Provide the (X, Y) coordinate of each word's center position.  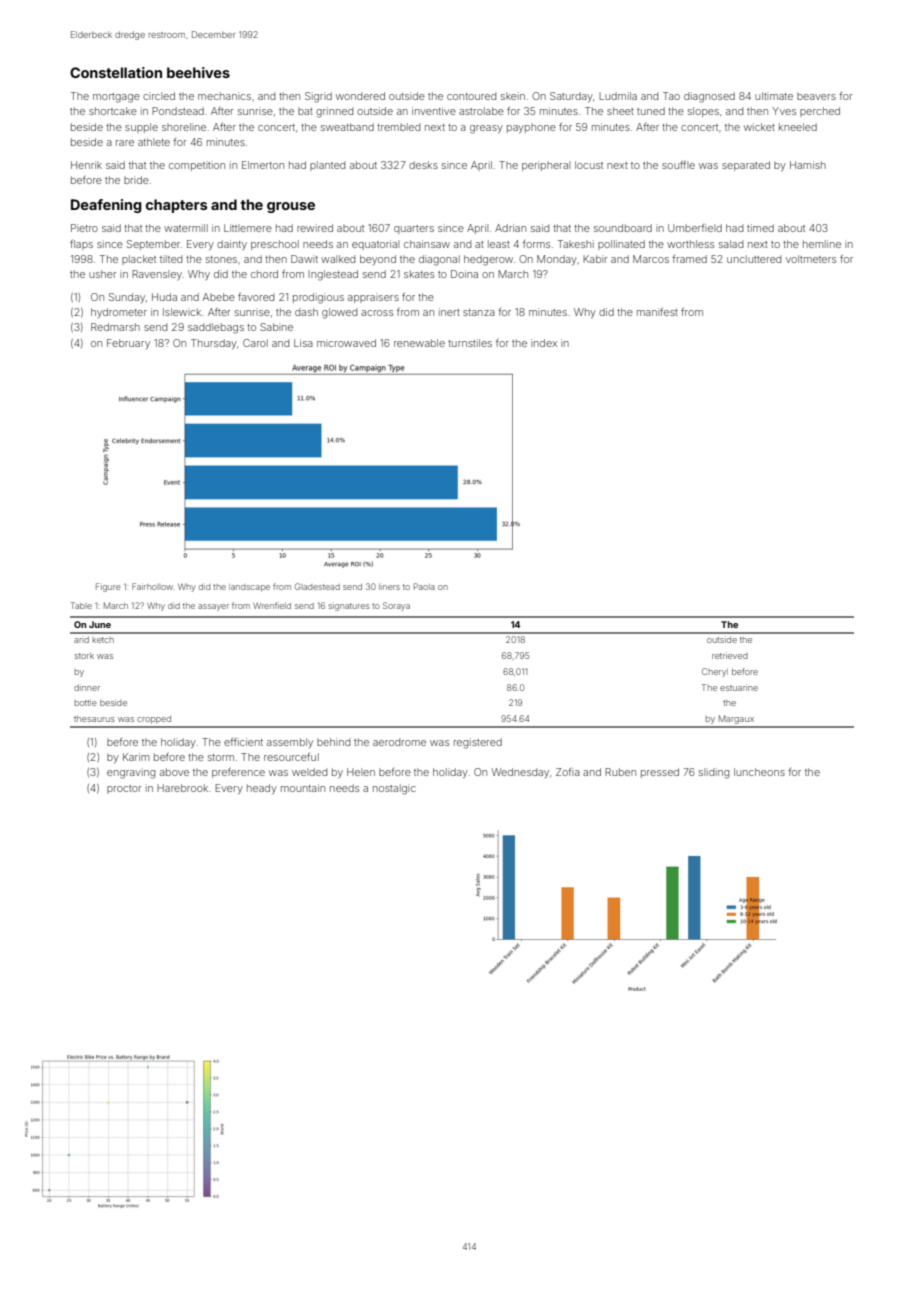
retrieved (730, 655)
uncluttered (754, 259)
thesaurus (94, 719)
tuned (651, 111)
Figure (108, 587)
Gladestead (317, 586)
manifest (657, 312)
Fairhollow (152, 586)
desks (423, 165)
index (544, 343)
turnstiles (470, 343)
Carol (255, 343)
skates (419, 274)
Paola (424, 586)
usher (102, 274)
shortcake (113, 111)
